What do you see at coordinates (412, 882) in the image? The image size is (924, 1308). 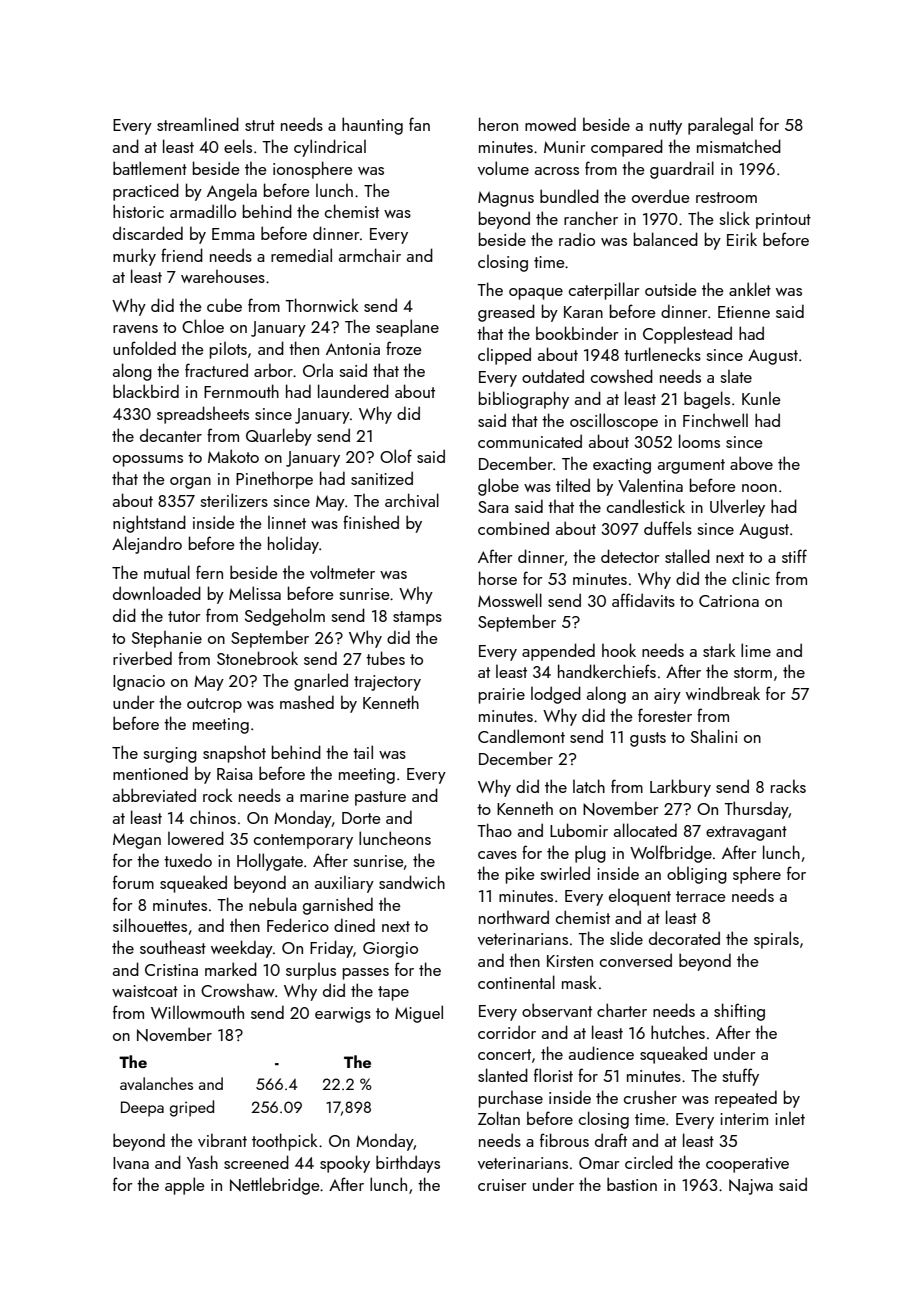 I see `sandwich` at bounding box center [412, 882].
